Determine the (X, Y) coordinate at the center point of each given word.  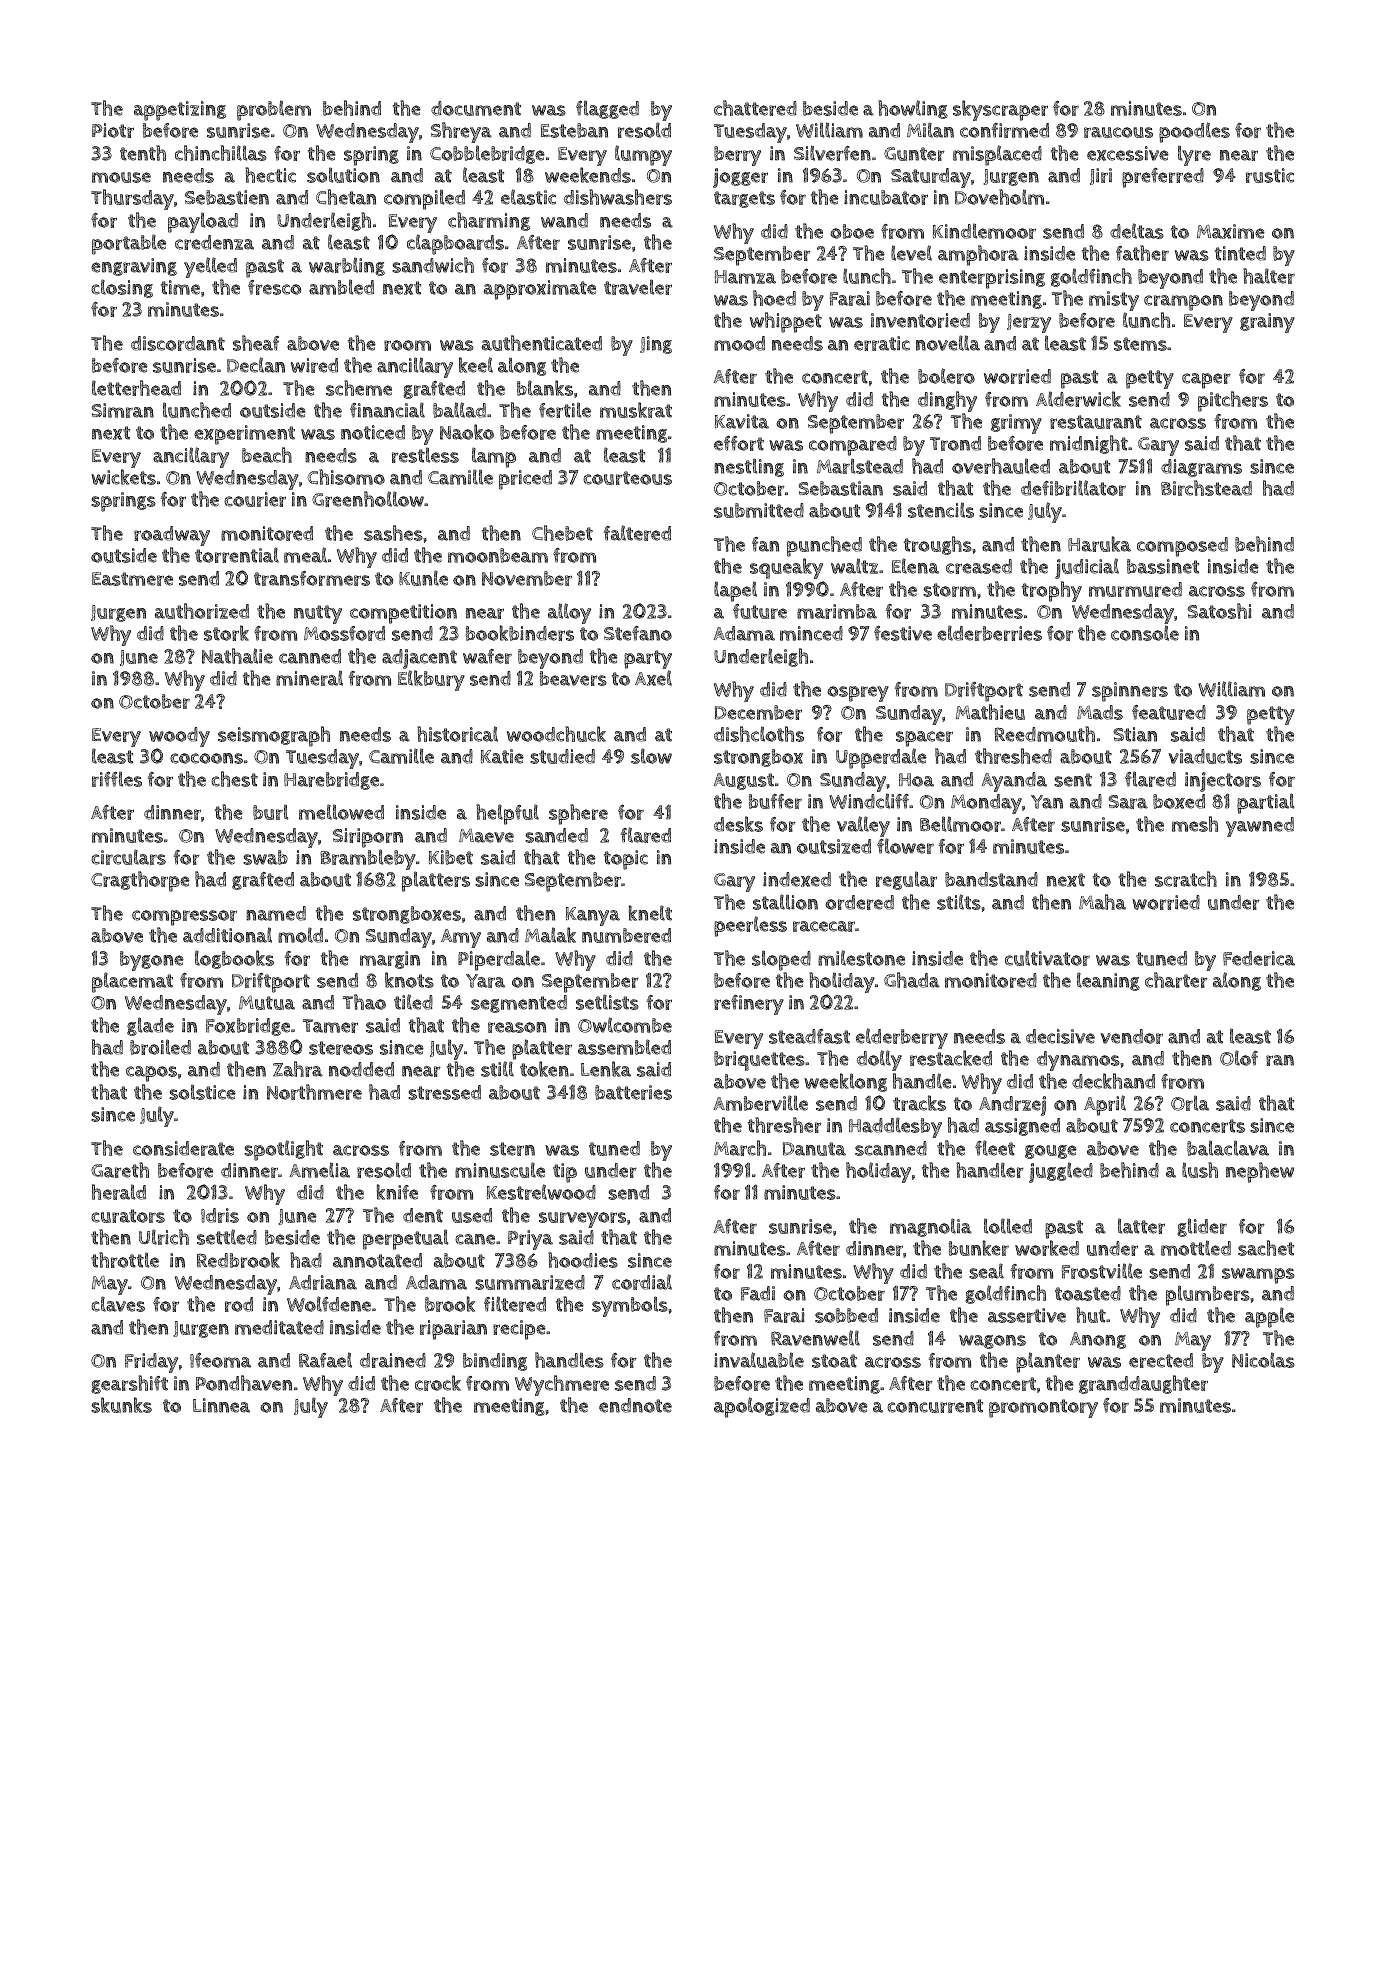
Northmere (314, 1092)
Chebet (562, 533)
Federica (1259, 958)
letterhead (136, 388)
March (740, 1148)
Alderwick (1078, 399)
